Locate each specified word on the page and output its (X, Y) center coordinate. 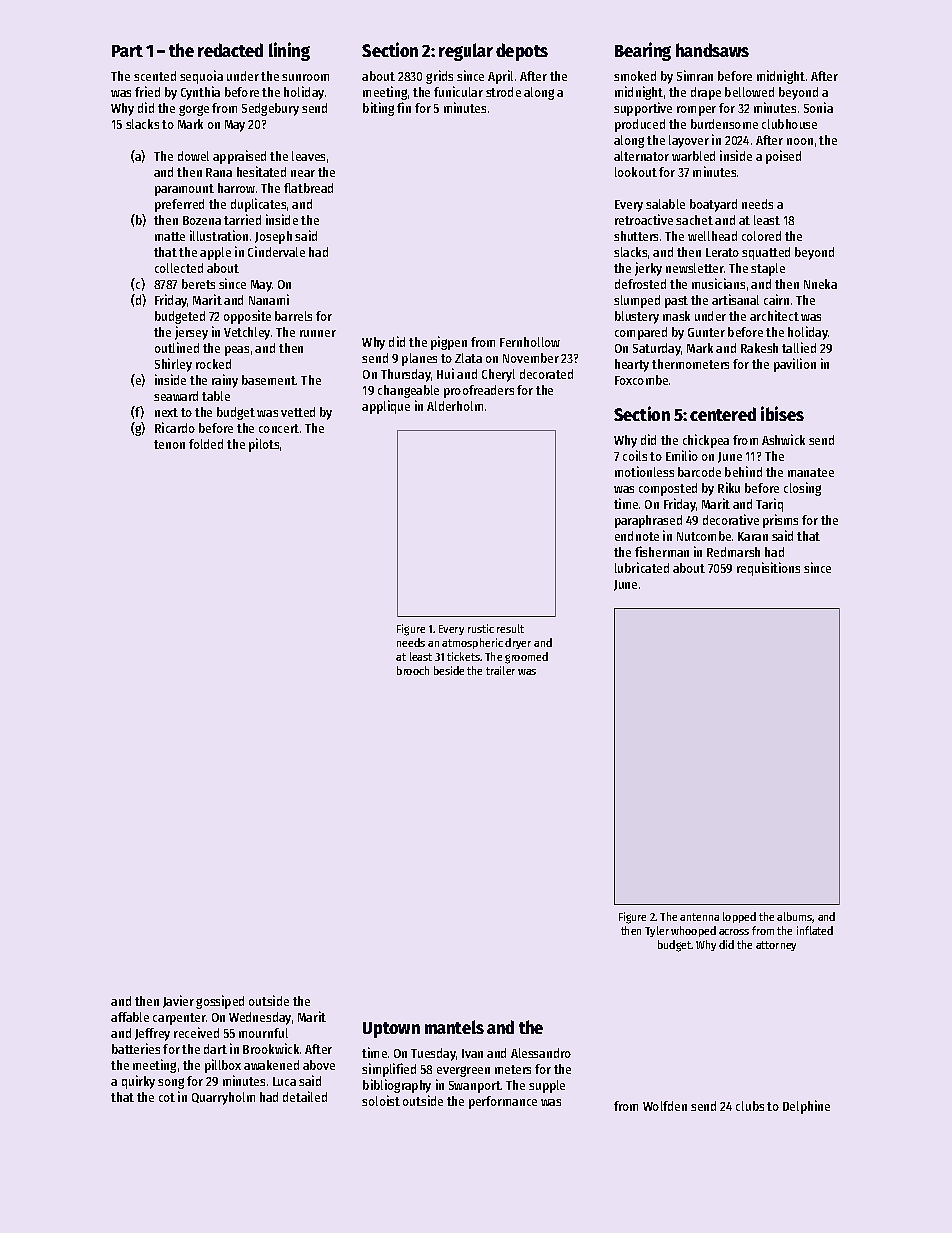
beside (449, 670)
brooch (413, 670)
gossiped (220, 1002)
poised (783, 157)
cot (167, 1097)
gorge (194, 110)
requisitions (768, 569)
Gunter (706, 332)
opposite (247, 317)
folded (206, 444)
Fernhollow (530, 342)
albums (795, 917)
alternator (641, 156)
